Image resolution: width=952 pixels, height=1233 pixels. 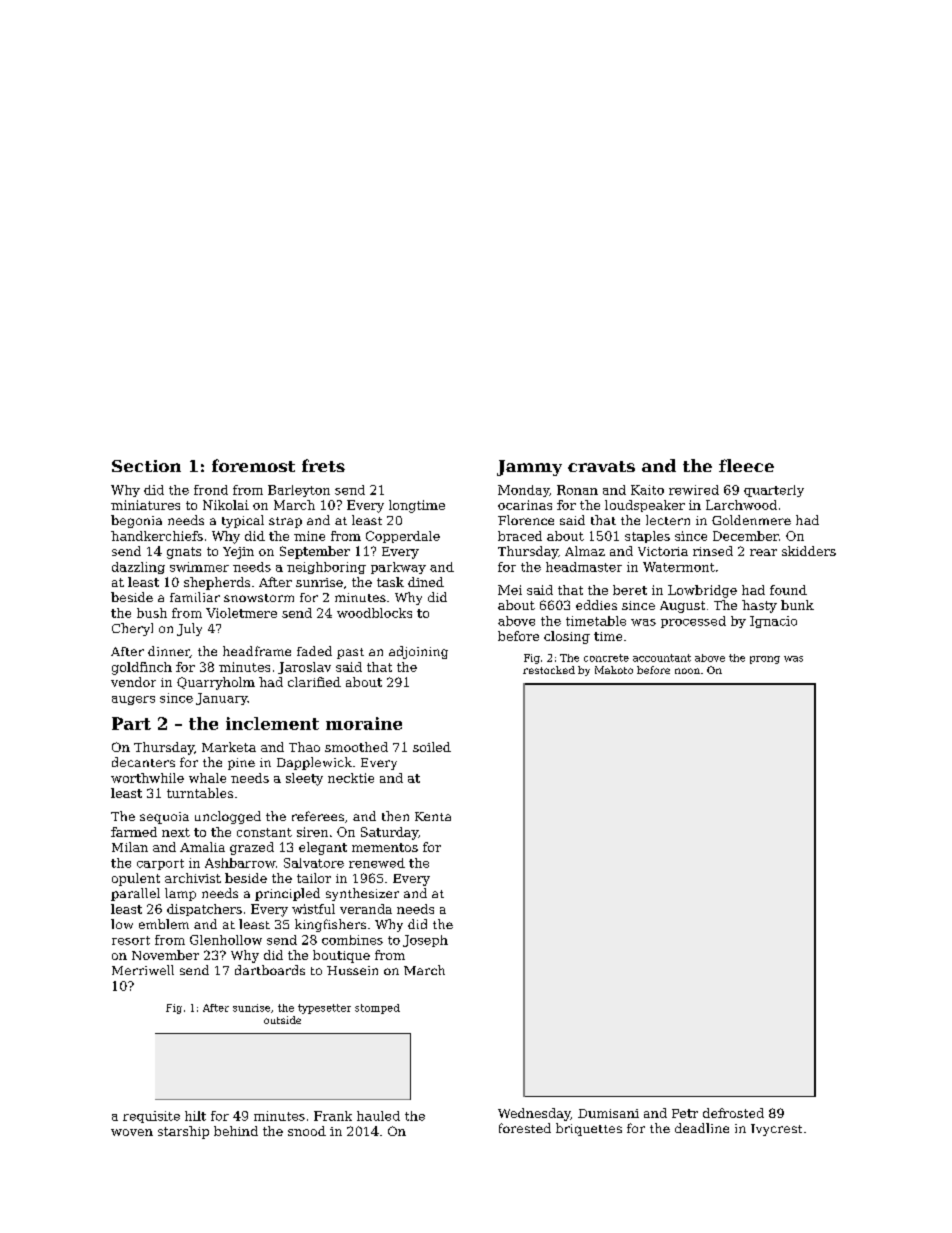 I want to click on outside, so click(x=282, y=1020).
